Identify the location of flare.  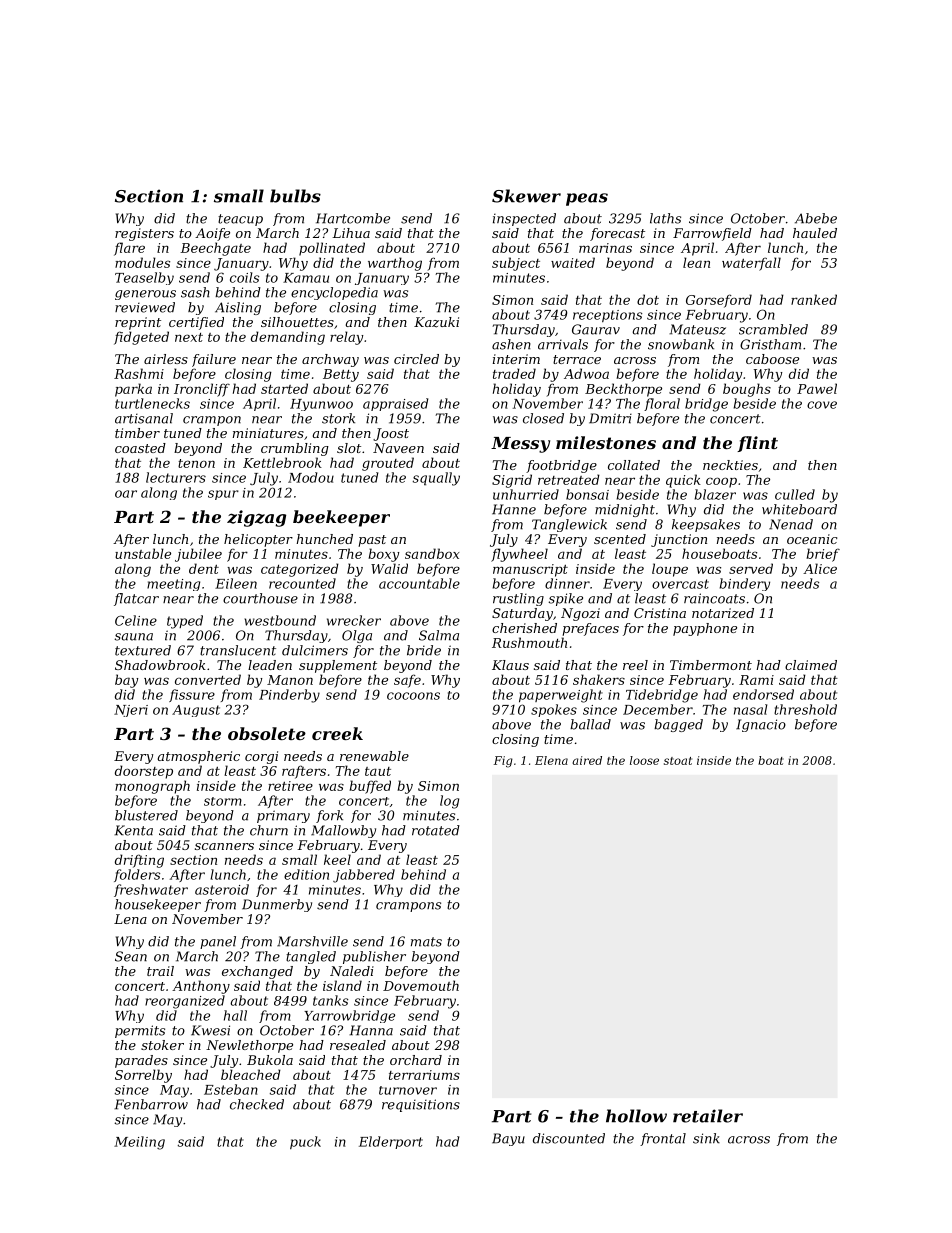
(129, 249).
